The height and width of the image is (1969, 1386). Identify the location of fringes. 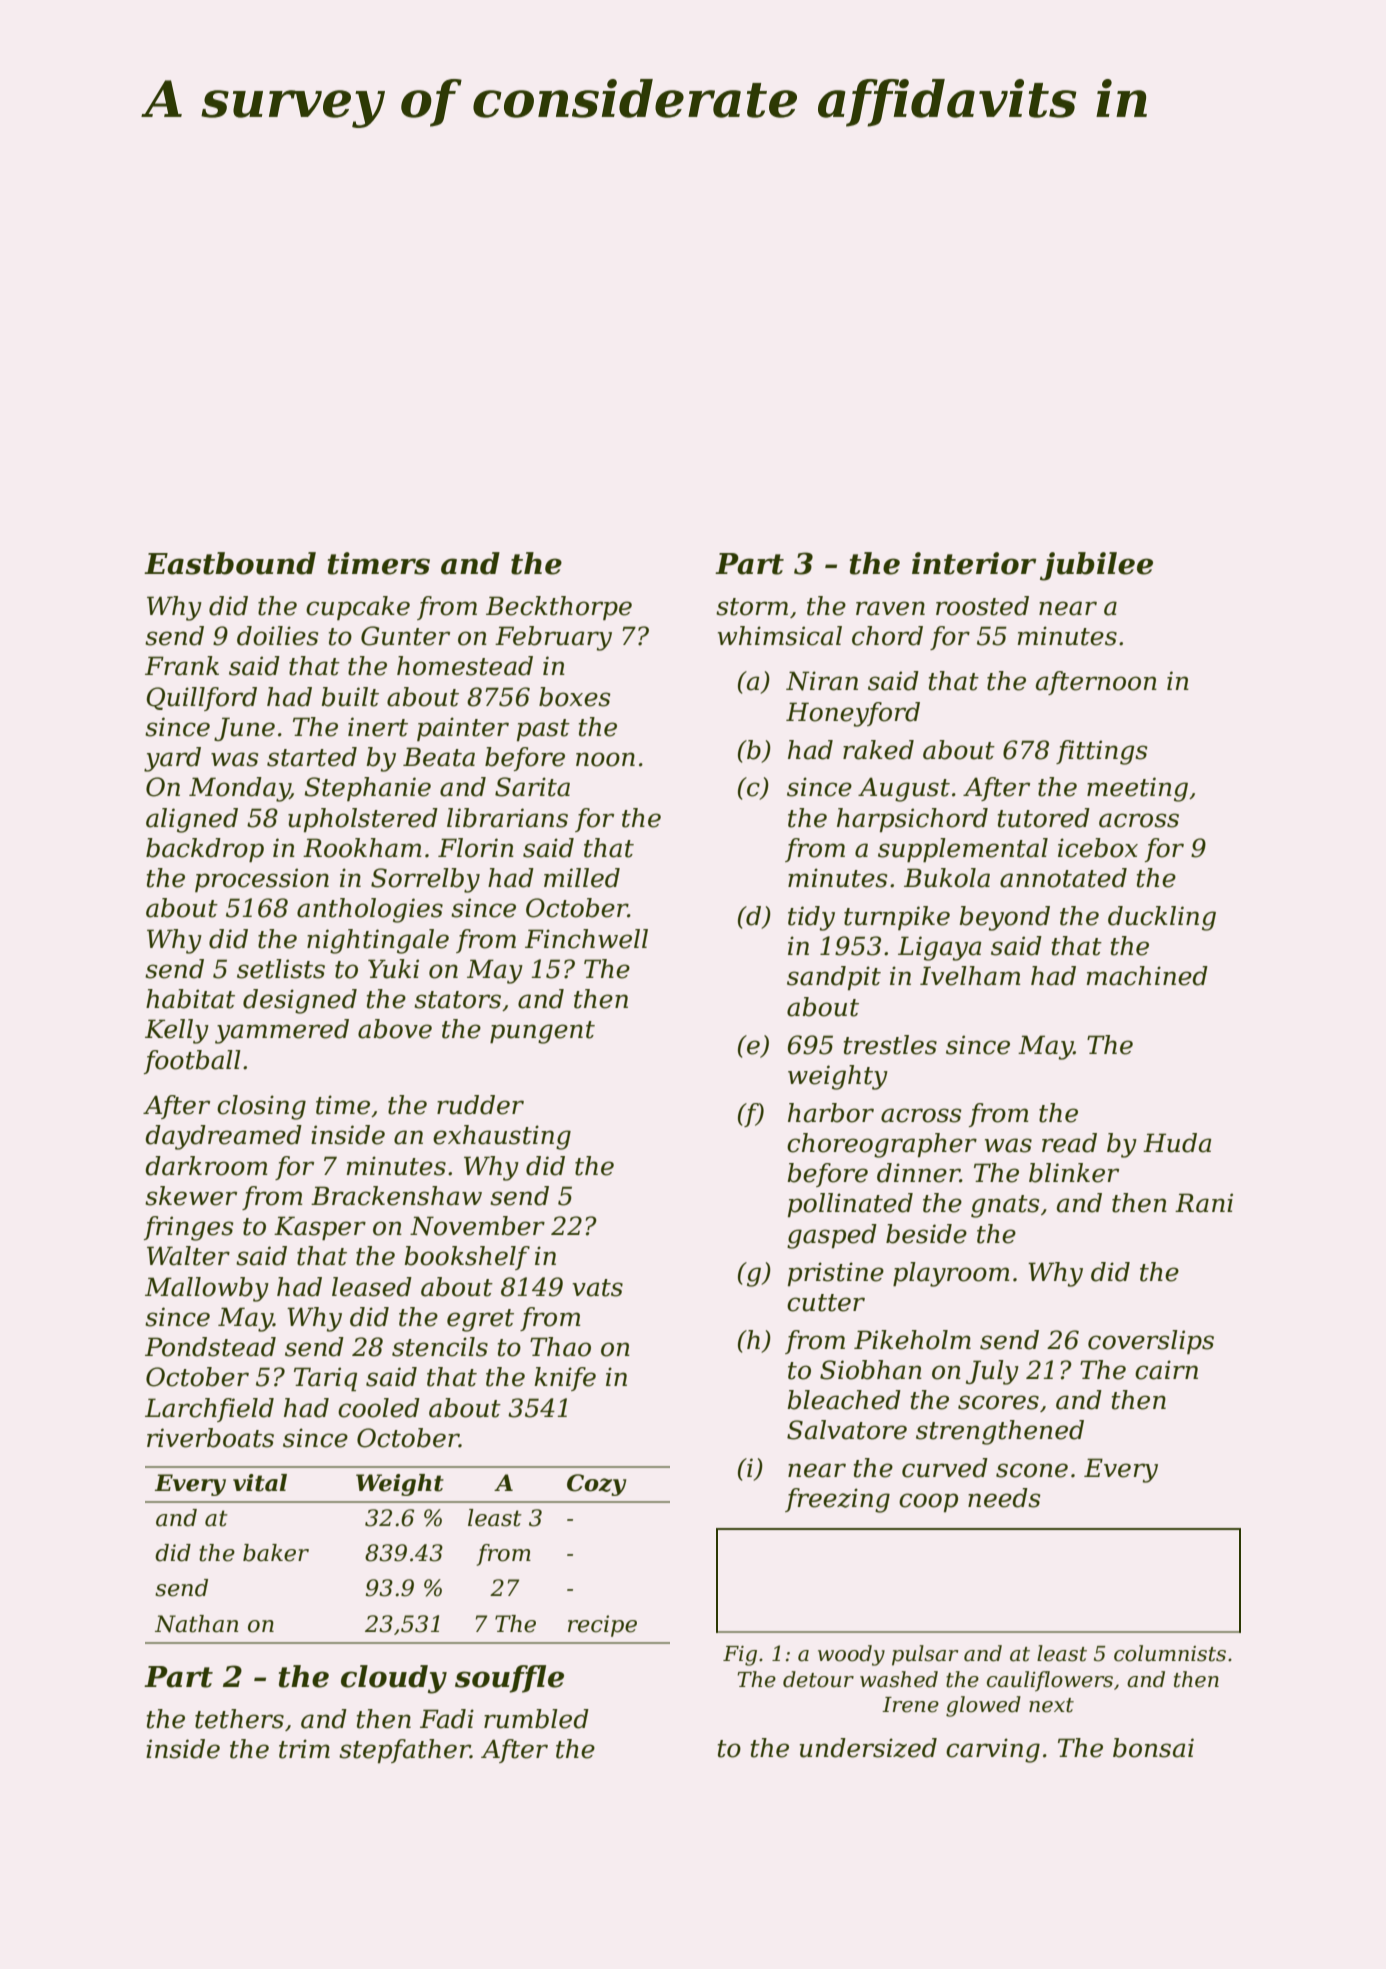
(189, 1228).
